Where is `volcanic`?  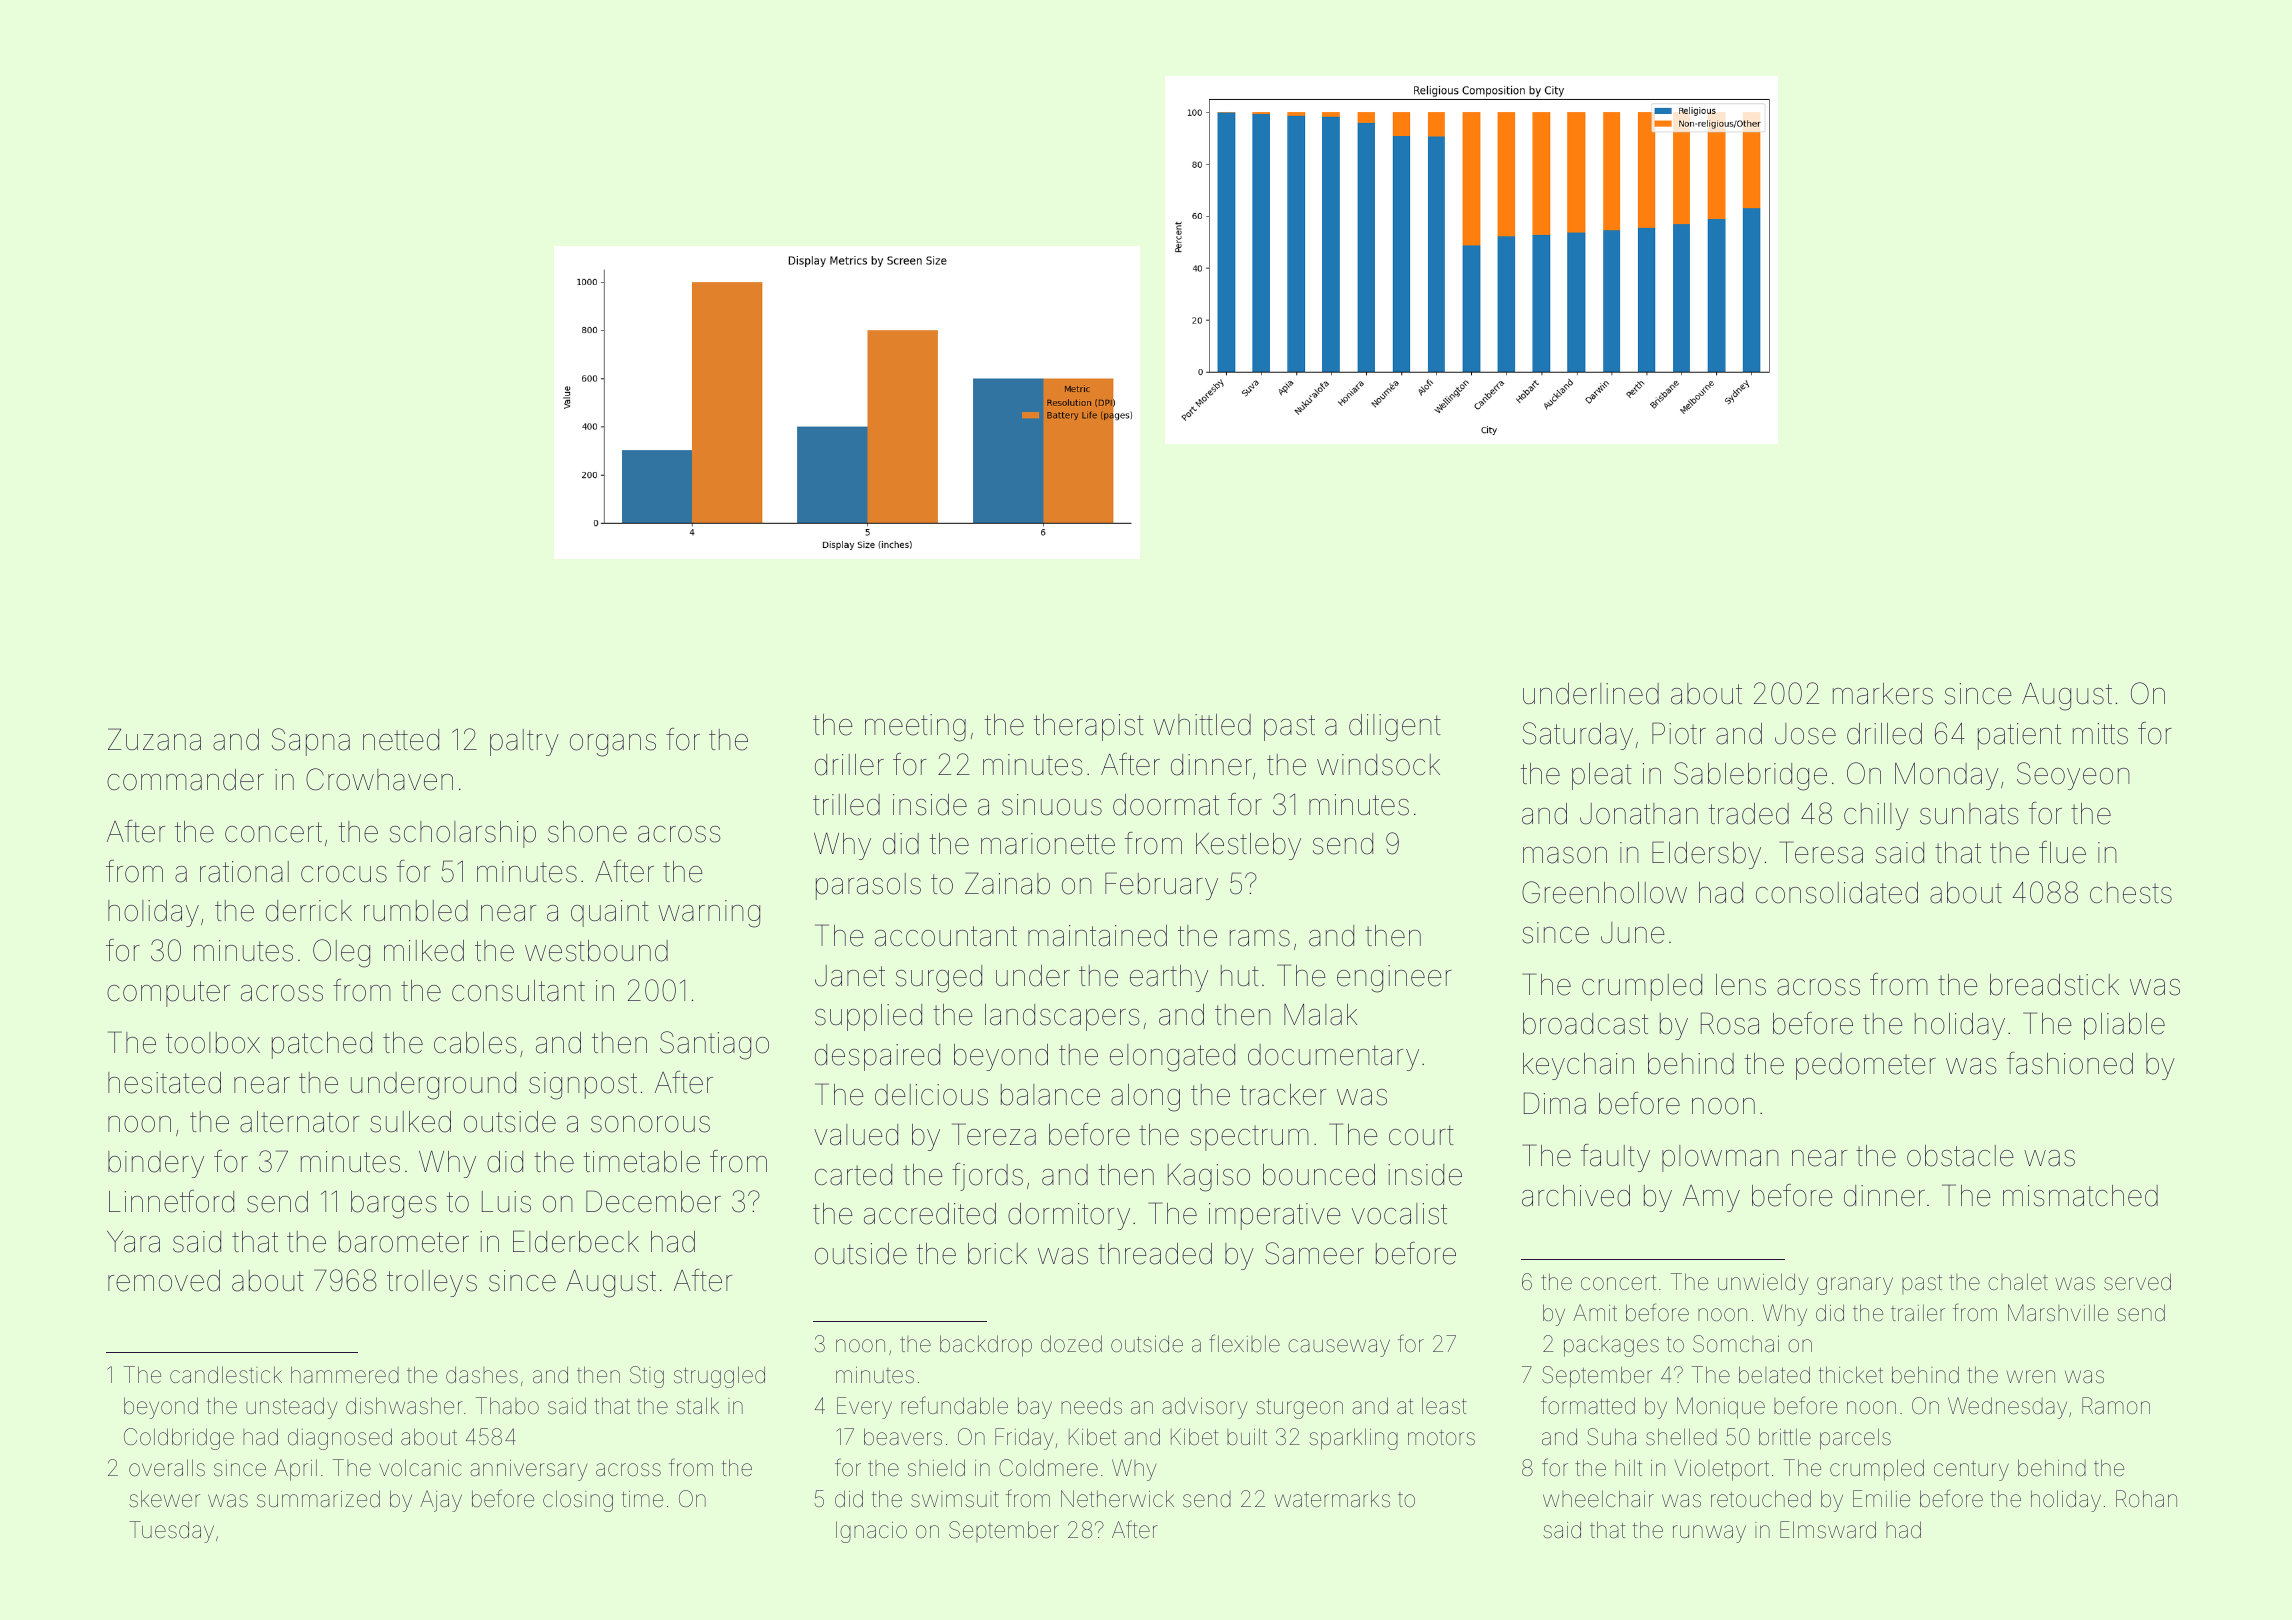 volcanic is located at coordinates (420, 1468).
